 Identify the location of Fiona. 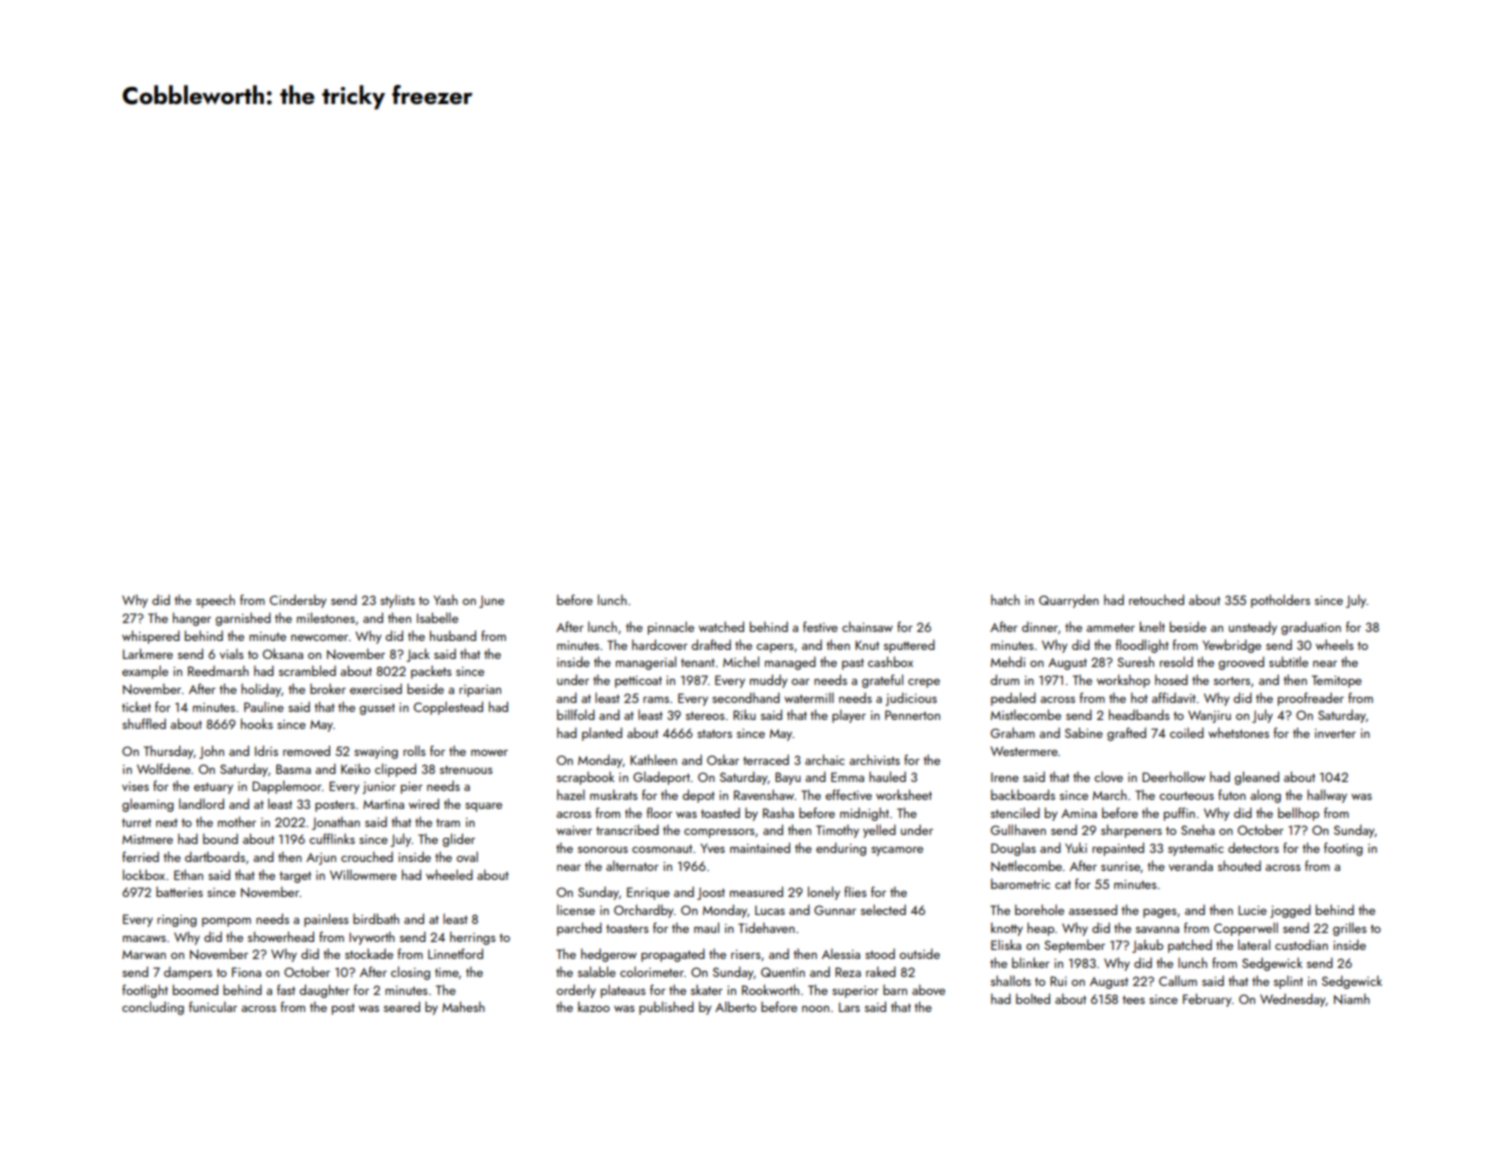
(246, 972).
